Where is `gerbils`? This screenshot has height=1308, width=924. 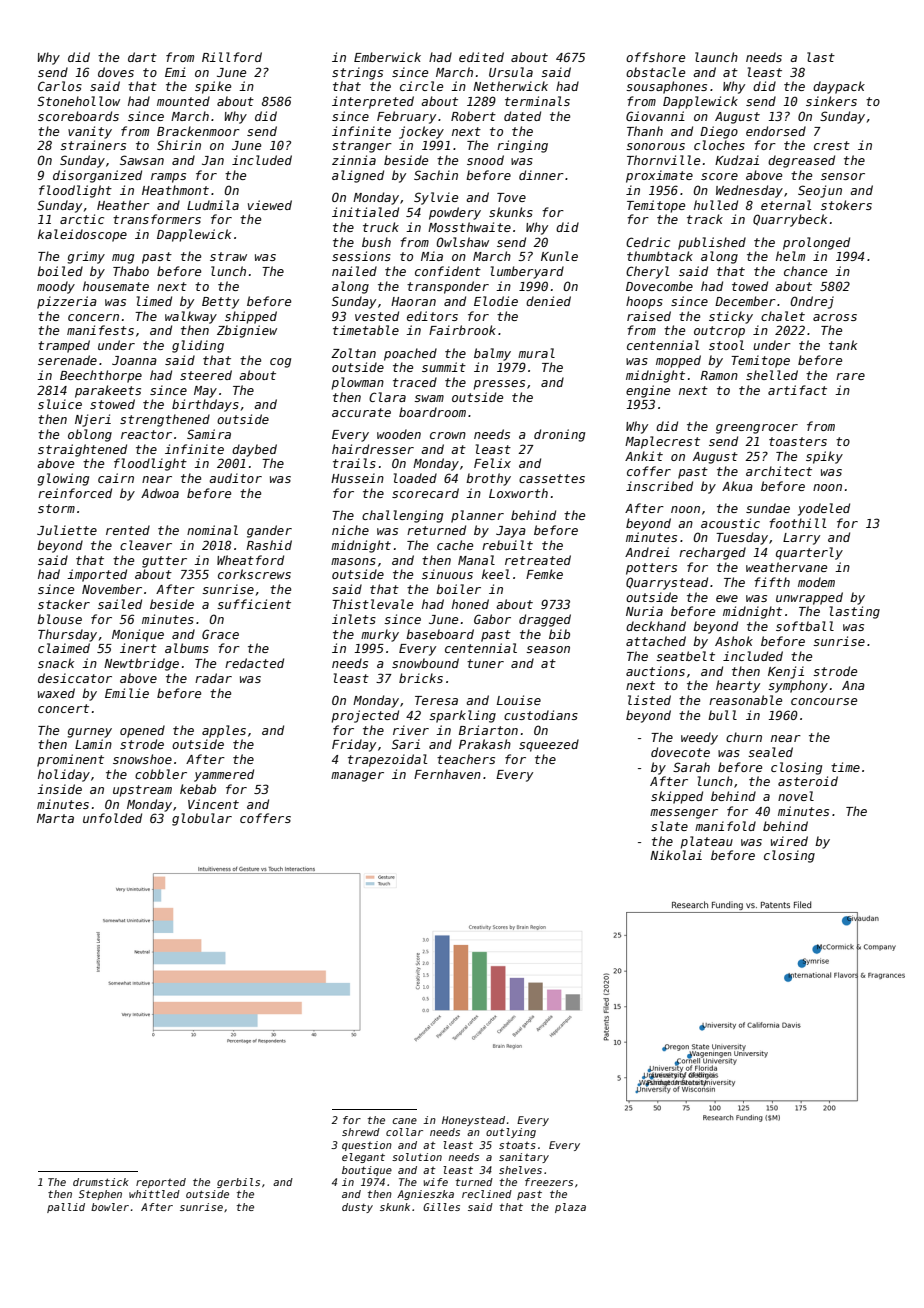
gerbils is located at coordinates (238, 1183).
